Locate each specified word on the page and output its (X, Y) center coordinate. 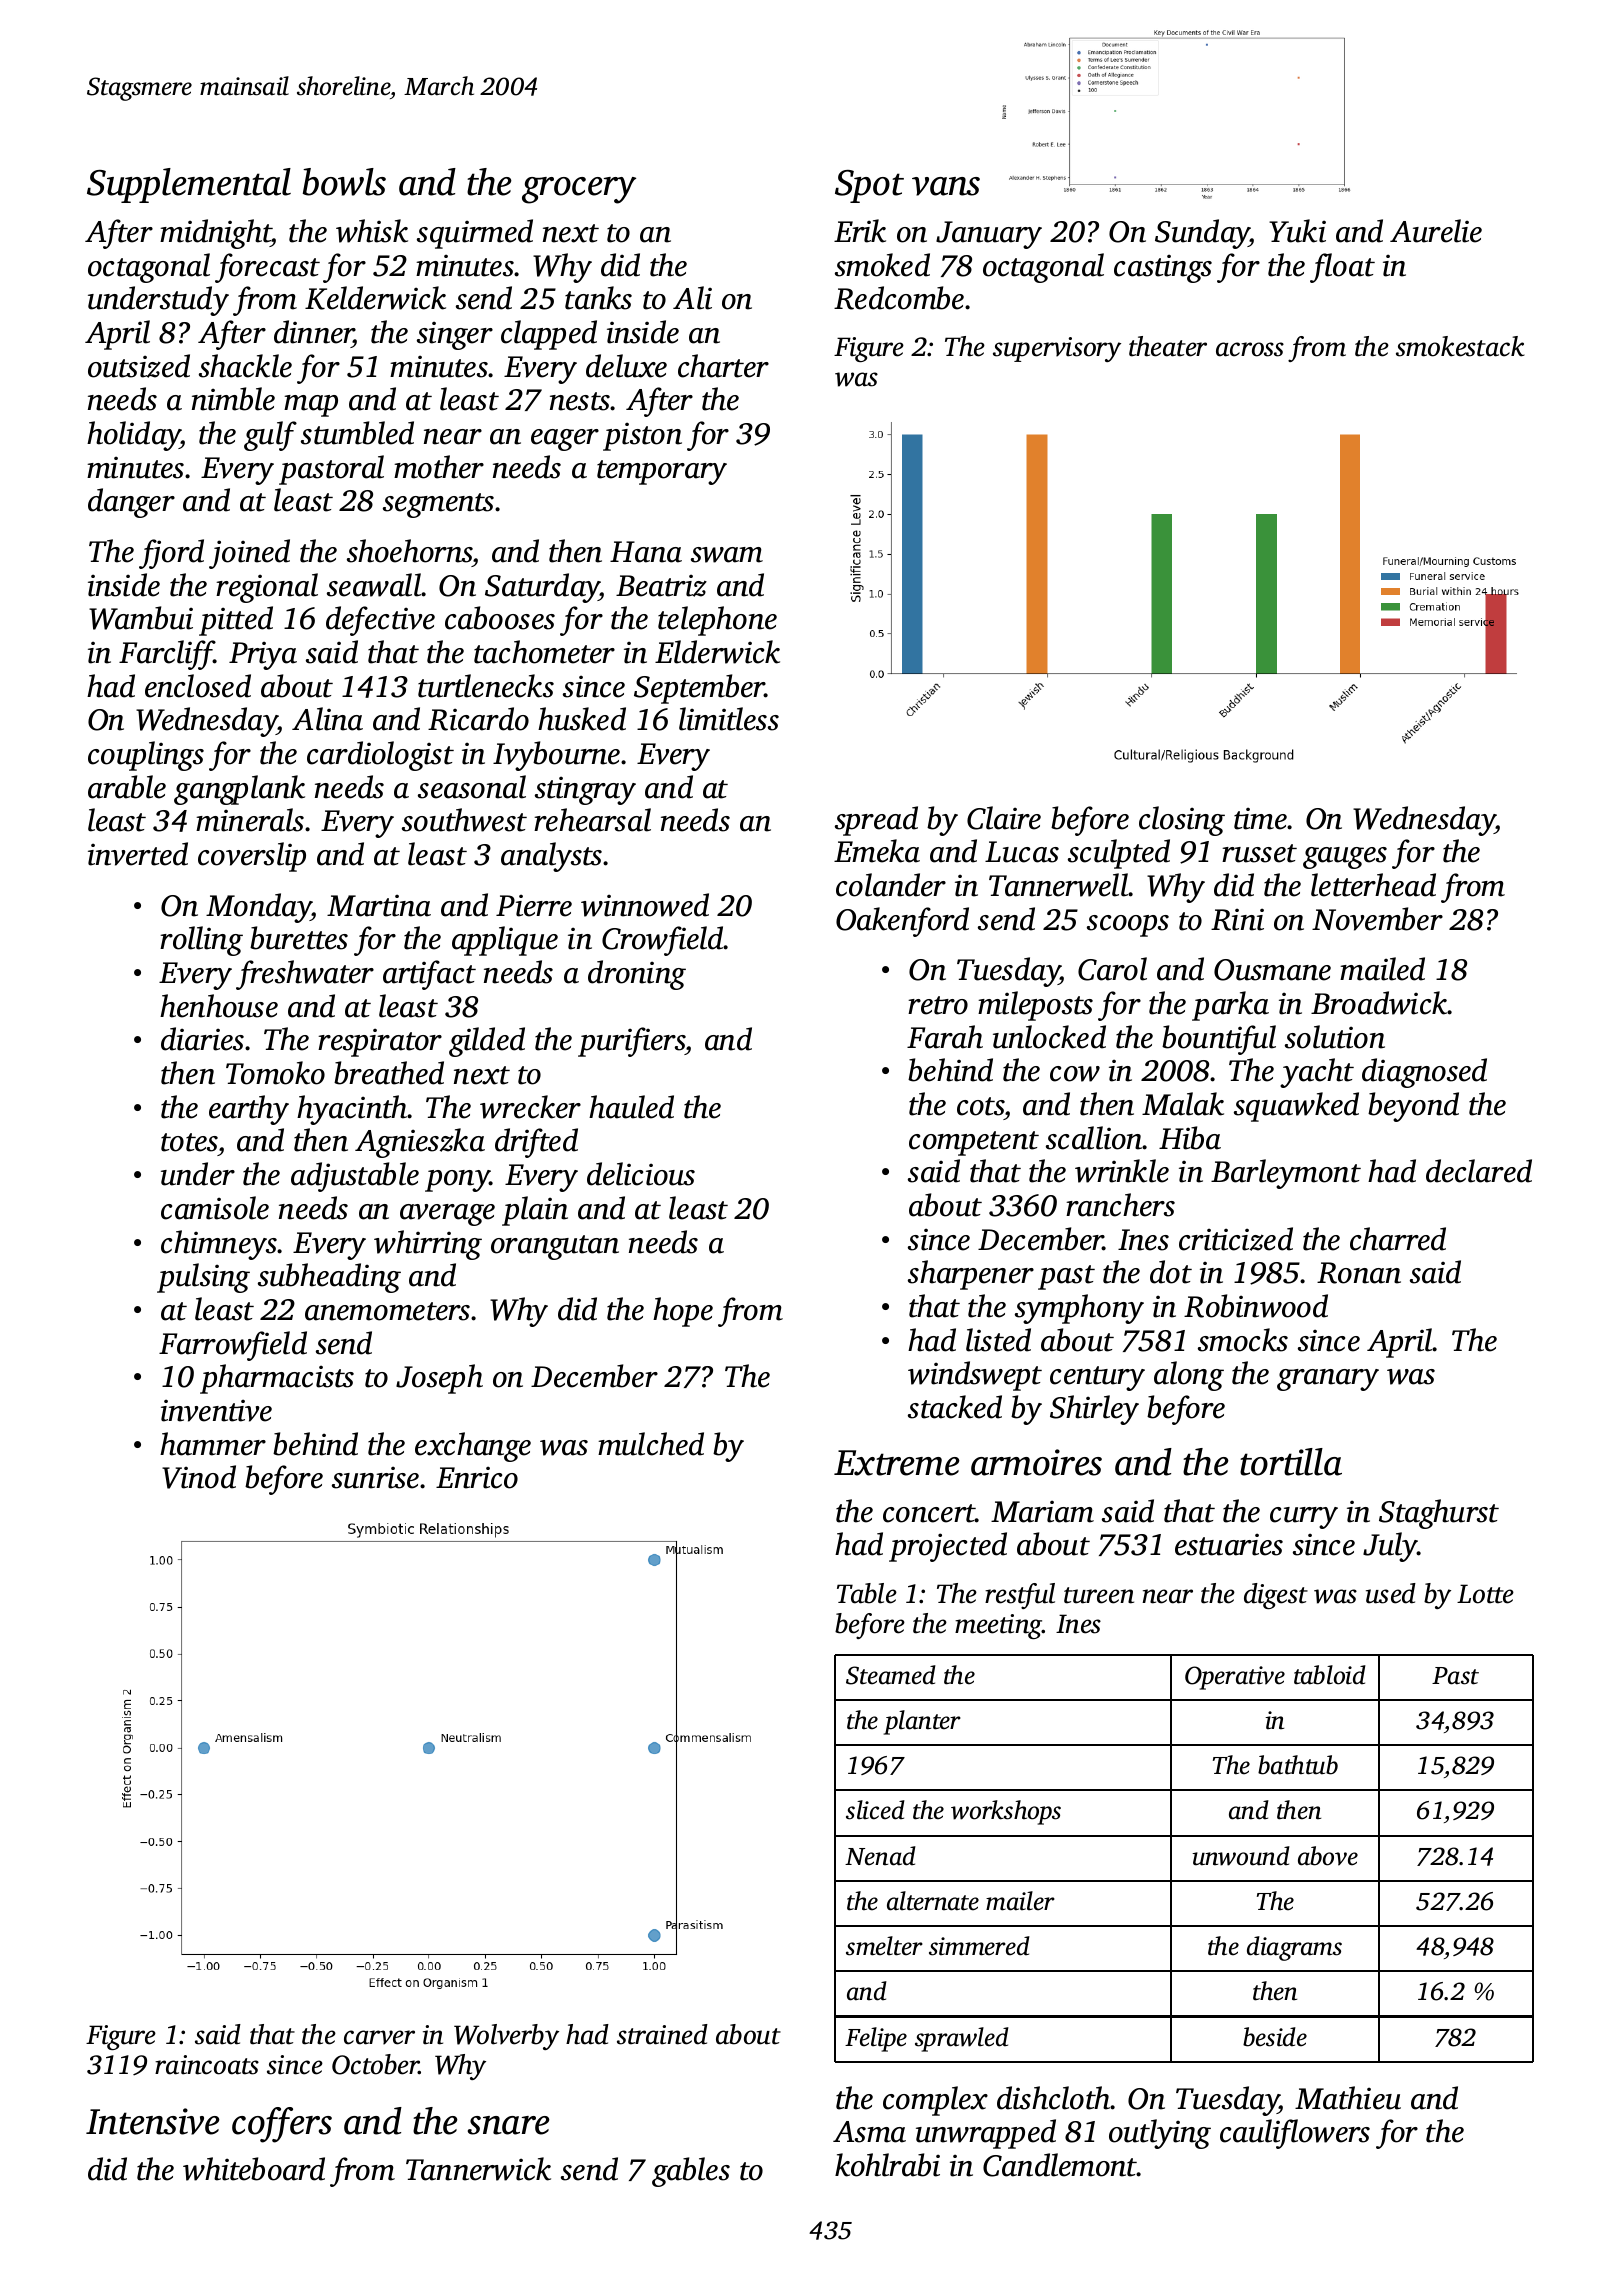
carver (379, 2037)
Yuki (1297, 231)
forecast (267, 268)
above (1328, 1856)
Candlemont (1060, 2165)
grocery (579, 190)
